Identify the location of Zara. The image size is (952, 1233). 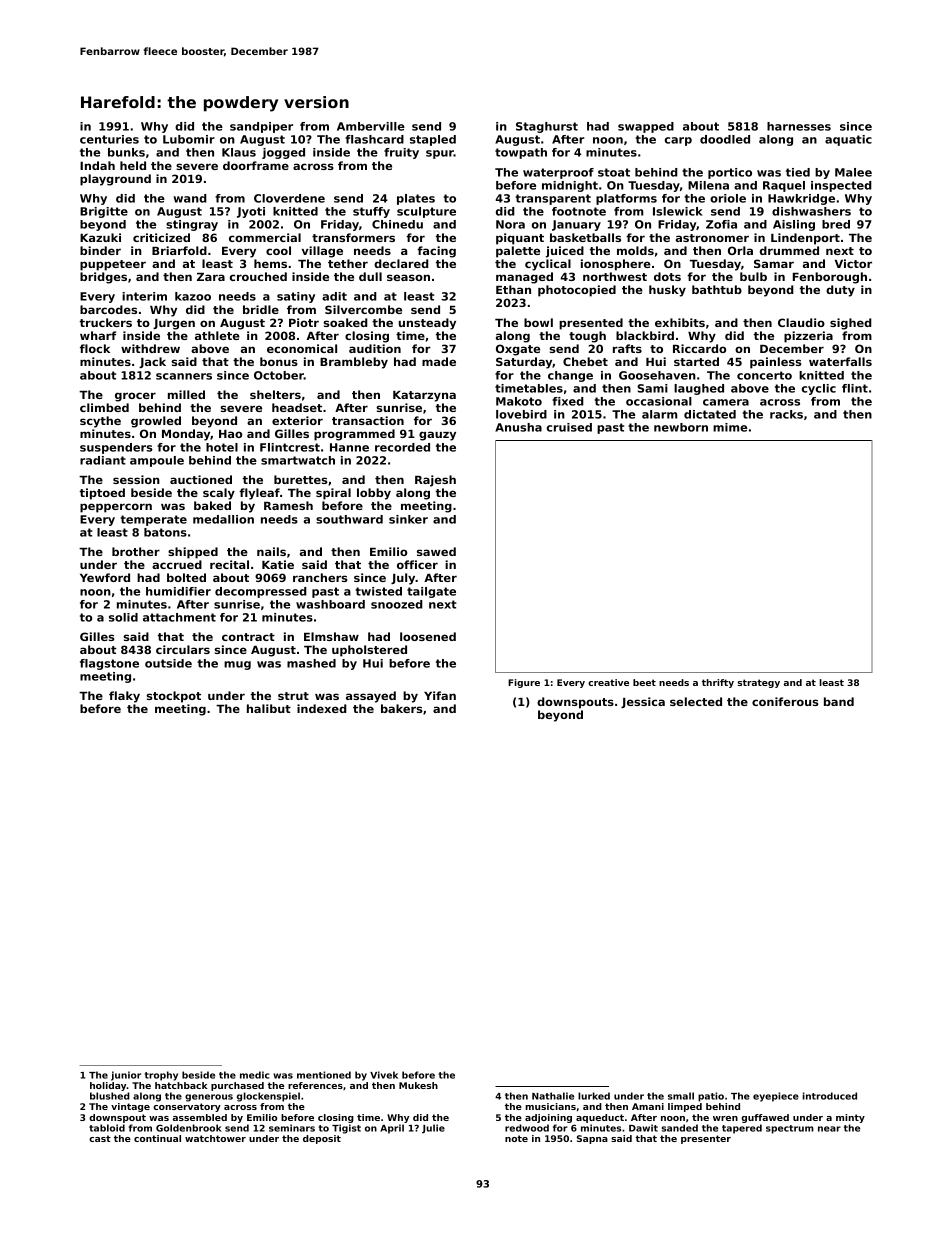
(211, 277).
